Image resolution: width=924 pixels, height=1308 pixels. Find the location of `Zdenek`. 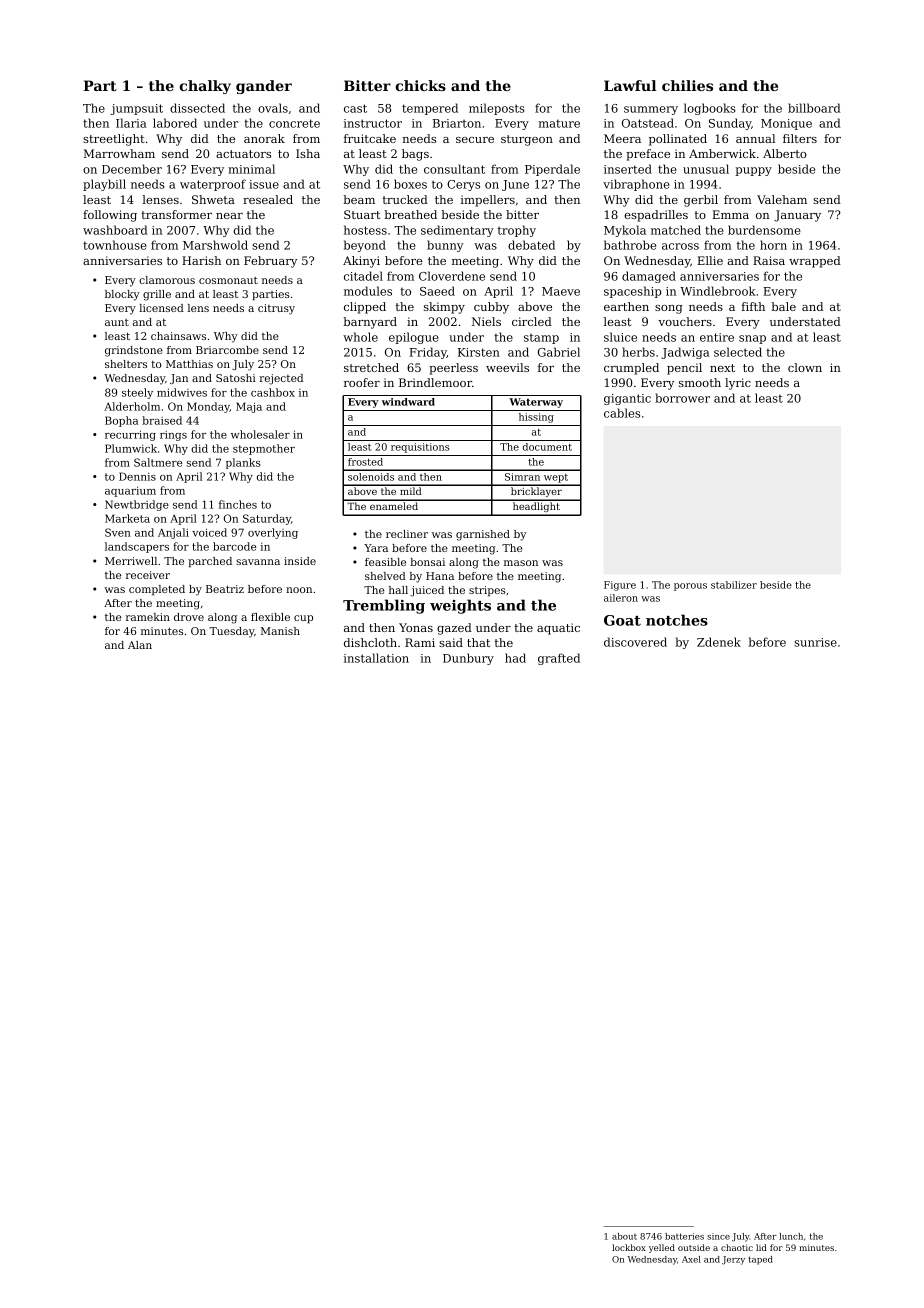

Zdenek is located at coordinates (719, 642).
